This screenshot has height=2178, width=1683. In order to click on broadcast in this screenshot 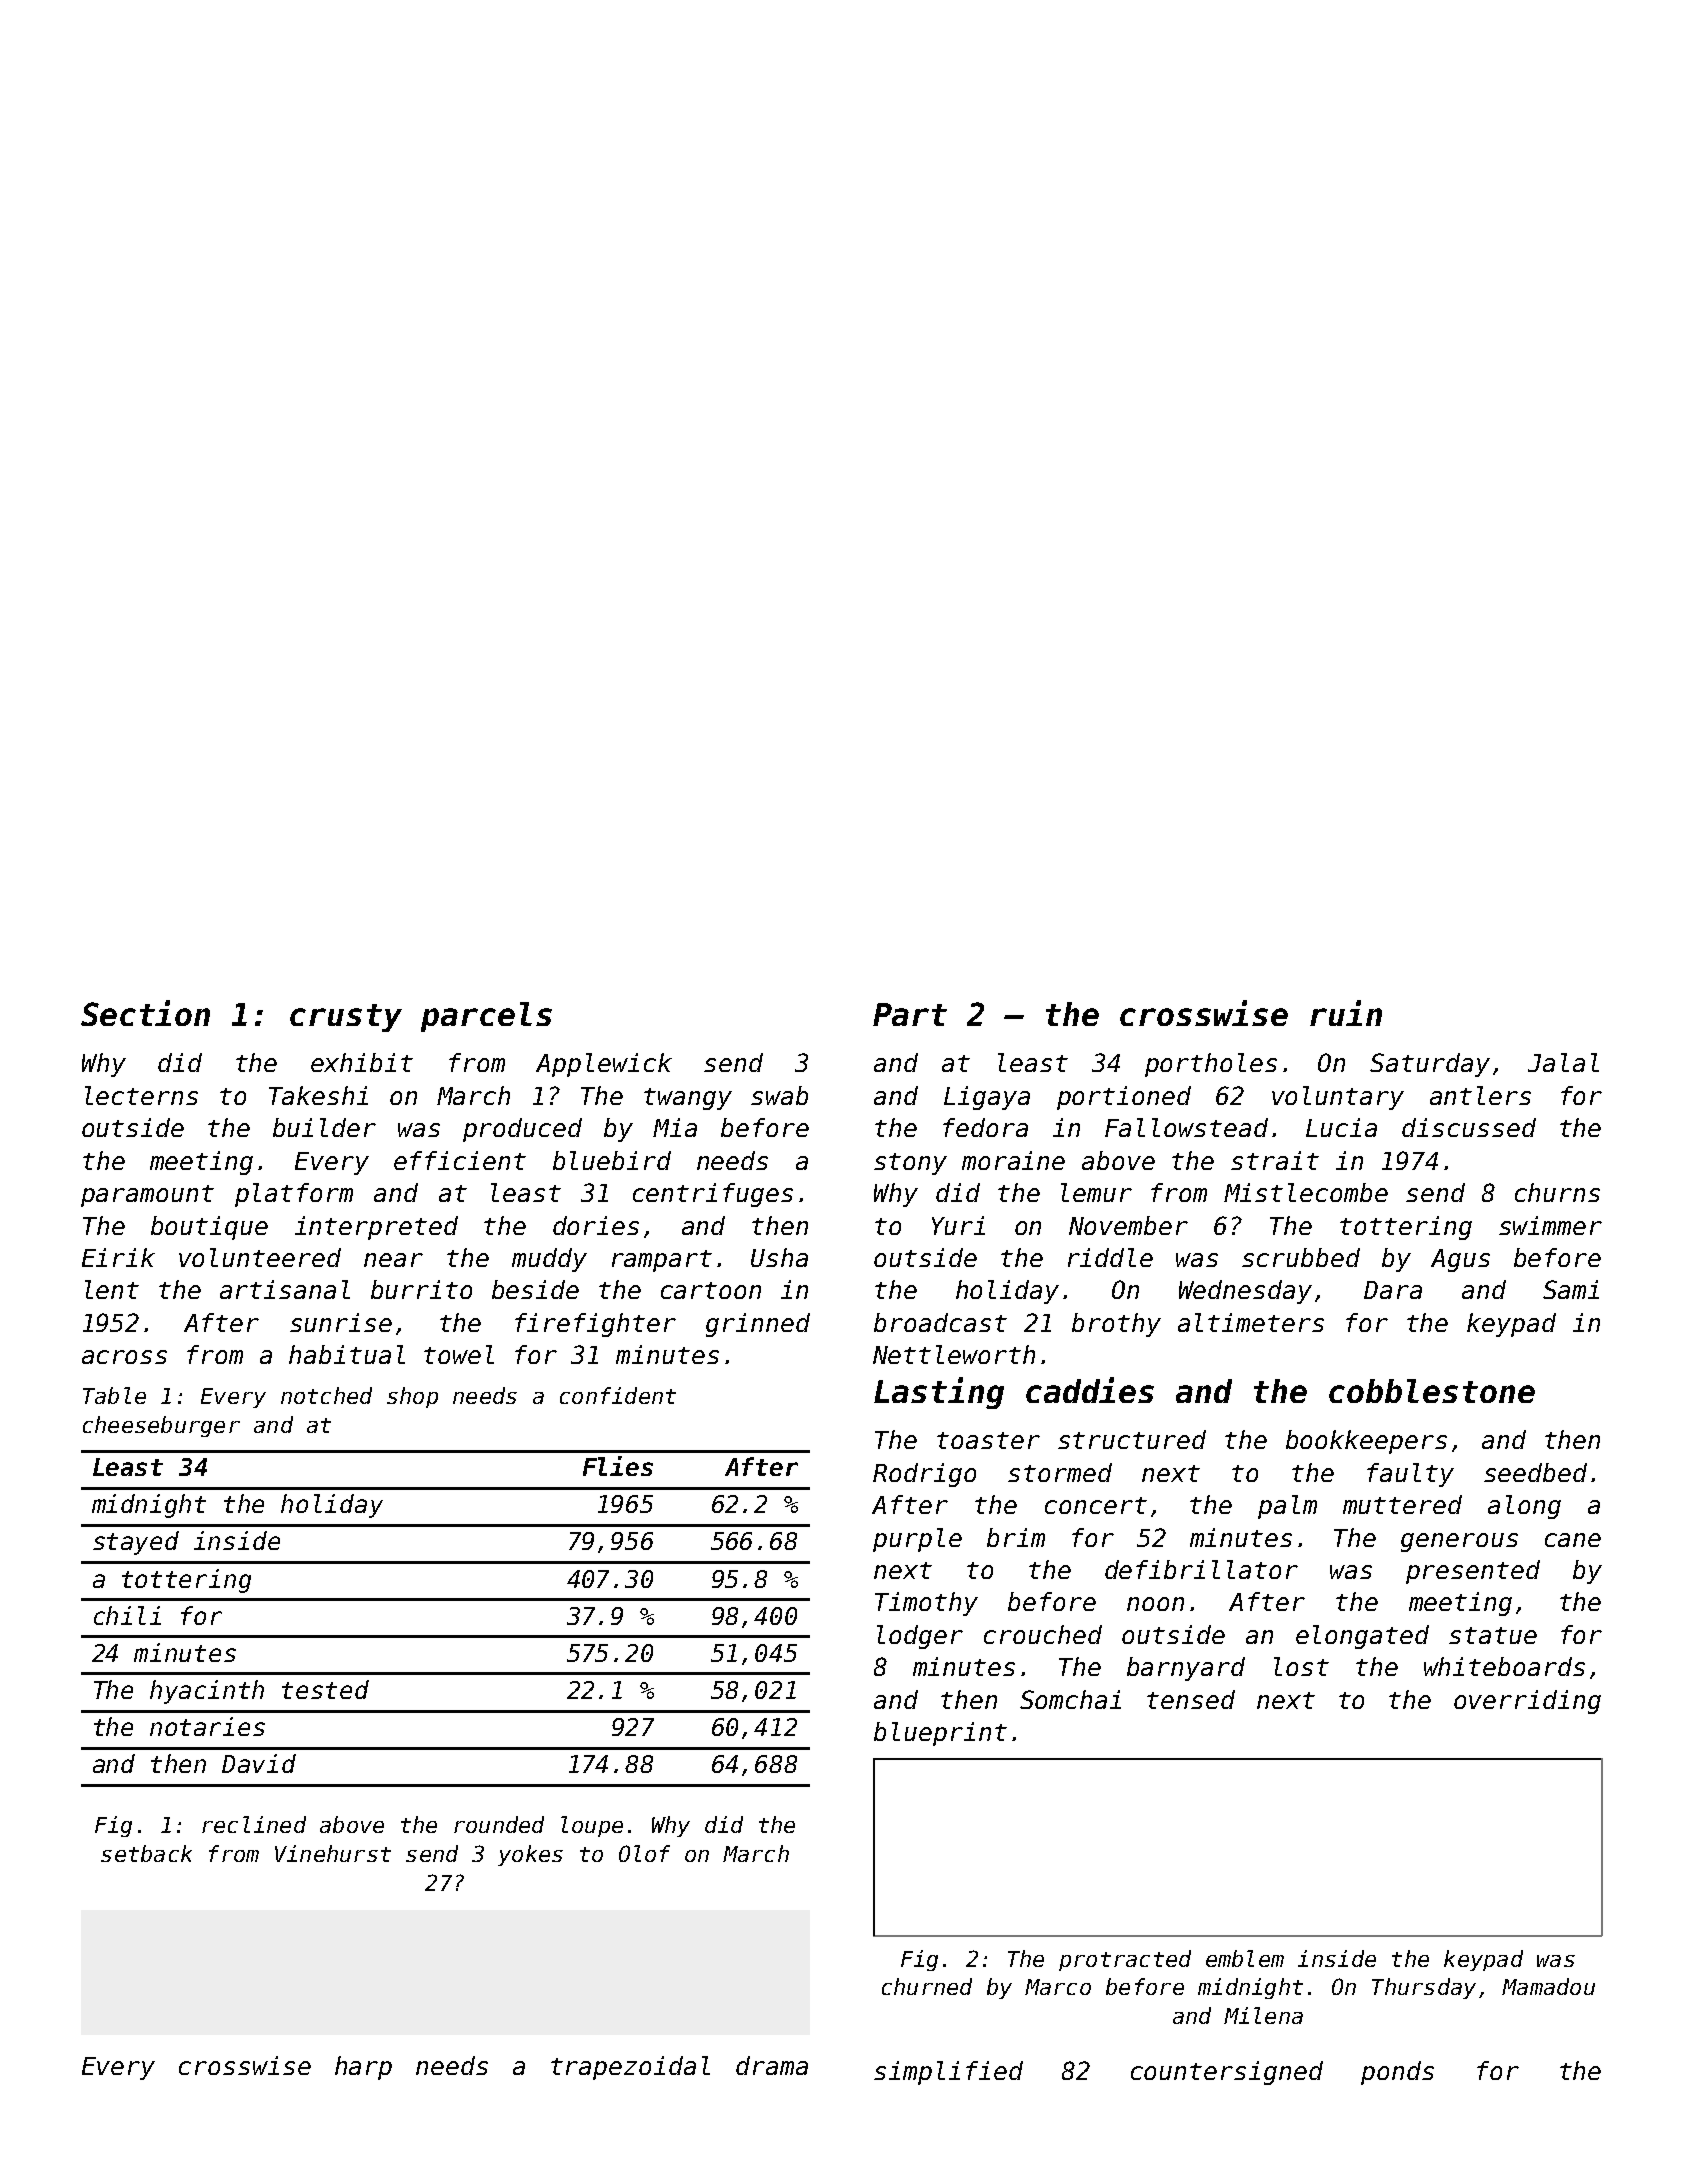, I will do `click(940, 1322)`.
